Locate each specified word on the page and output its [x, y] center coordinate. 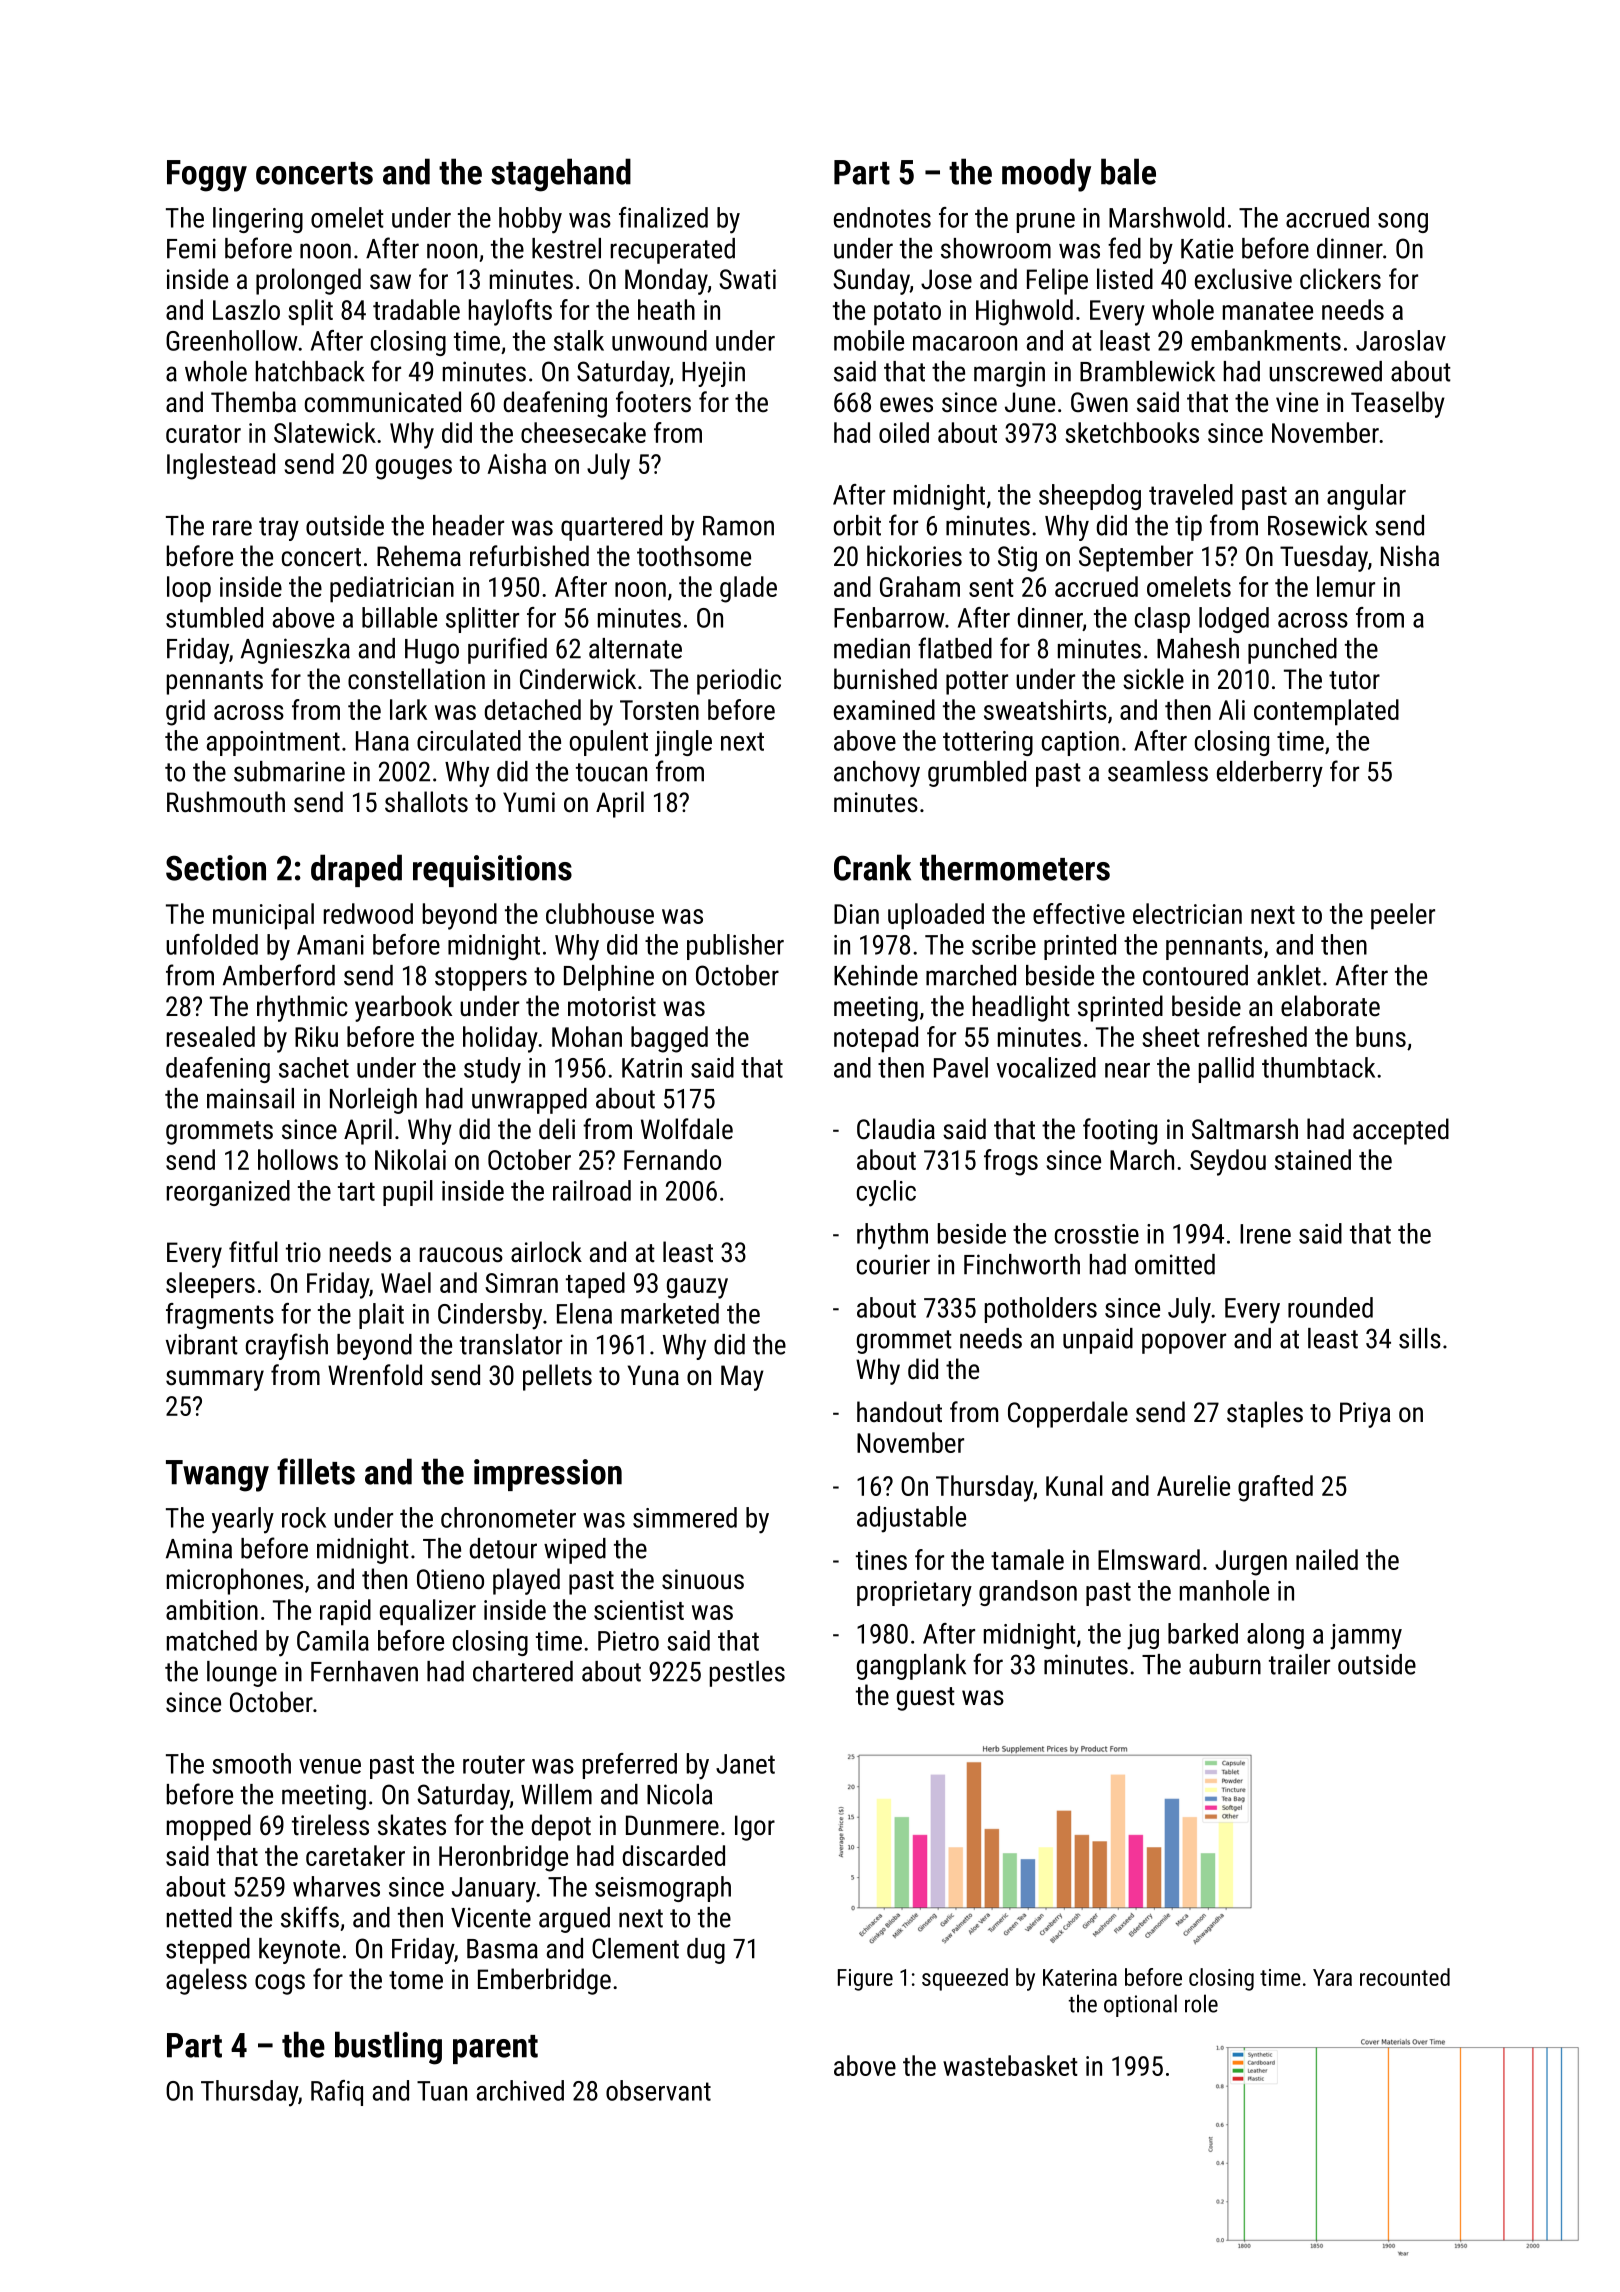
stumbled [214, 617]
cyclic [886, 1193]
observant [658, 2090]
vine [1297, 402]
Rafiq [337, 2093]
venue [330, 1766]
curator [203, 434]
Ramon [738, 526]
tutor [1354, 680]
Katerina [1080, 1977]
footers [653, 402]
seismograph [663, 1889]
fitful [253, 1252]
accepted [1401, 1131]
